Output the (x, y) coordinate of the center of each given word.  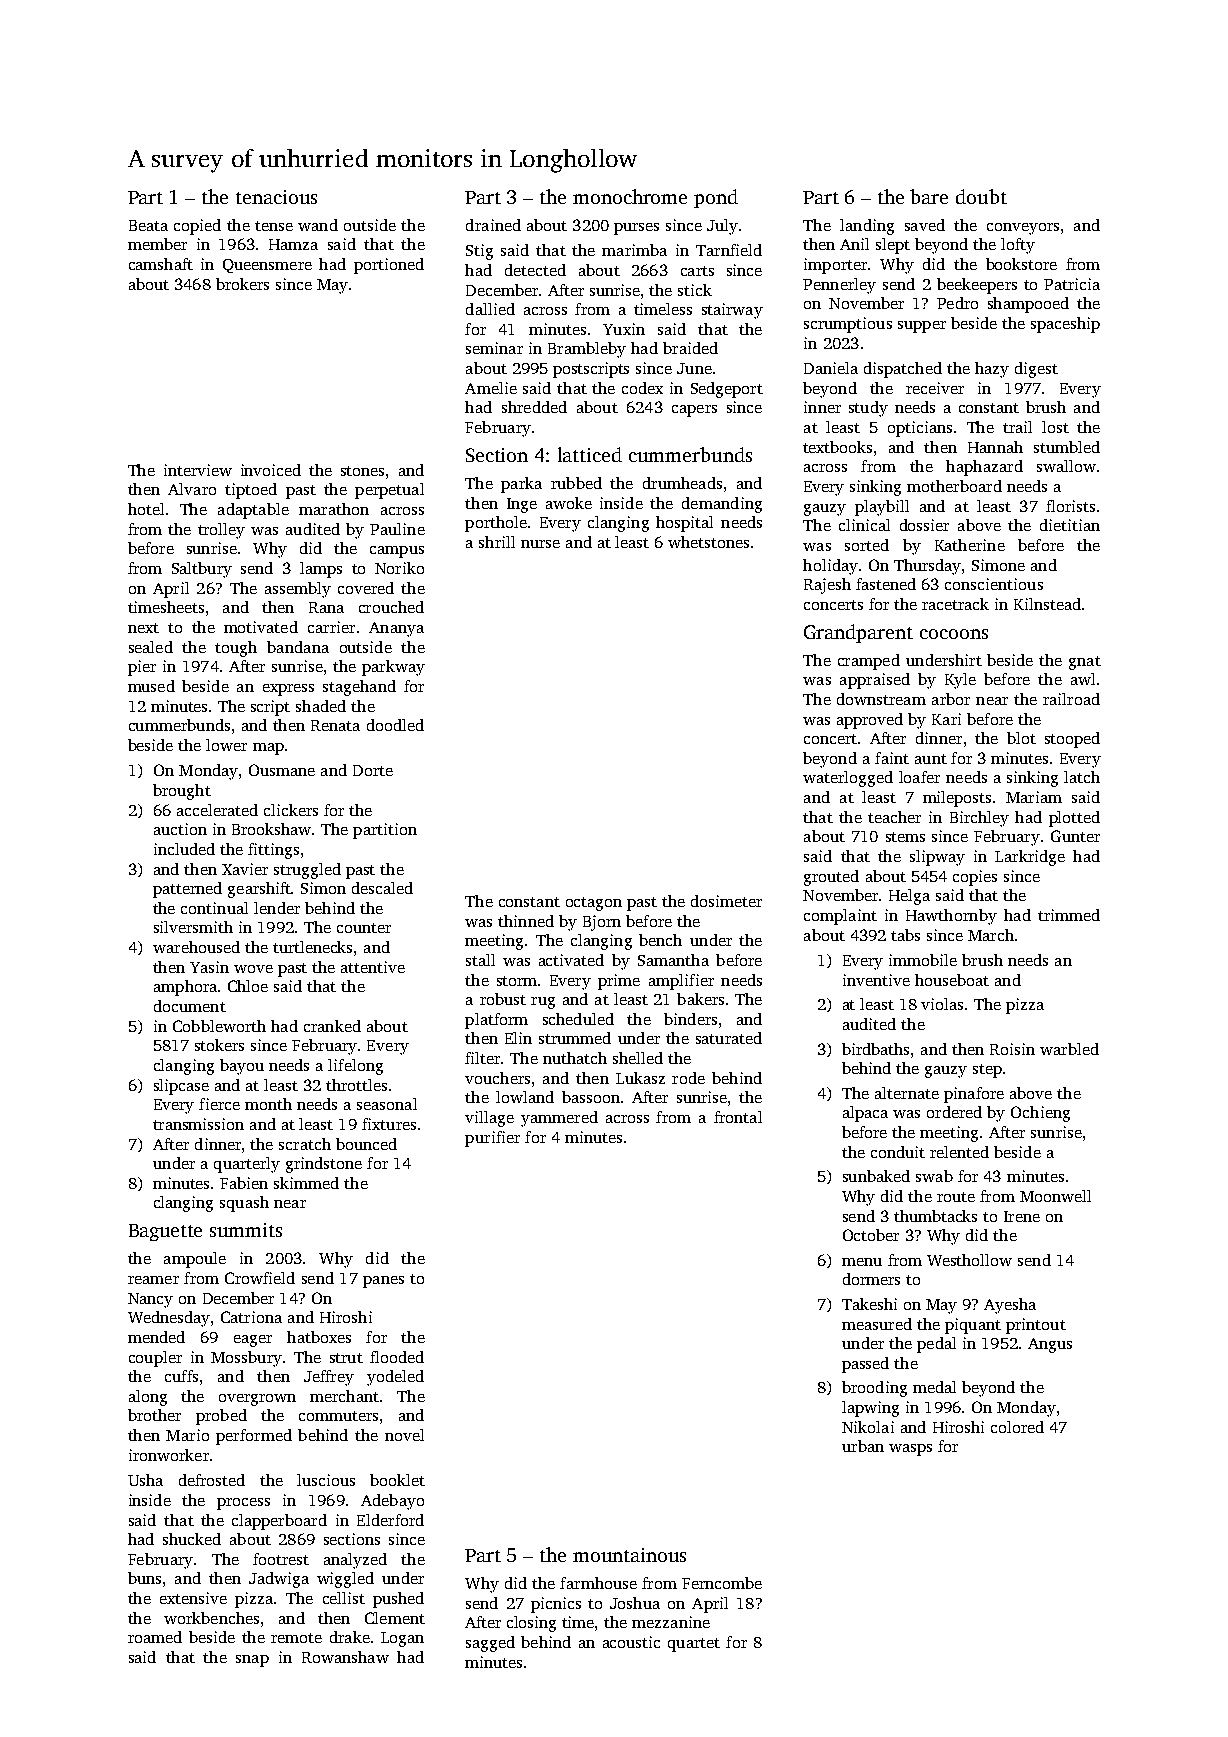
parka (521, 485)
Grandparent (858, 633)
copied (197, 227)
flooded (397, 1357)
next (143, 628)
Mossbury (246, 1359)
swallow (1066, 466)
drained (493, 225)
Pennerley (839, 286)
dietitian (1070, 525)
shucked (192, 1539)
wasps (910, 1450)
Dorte (373, 770)
